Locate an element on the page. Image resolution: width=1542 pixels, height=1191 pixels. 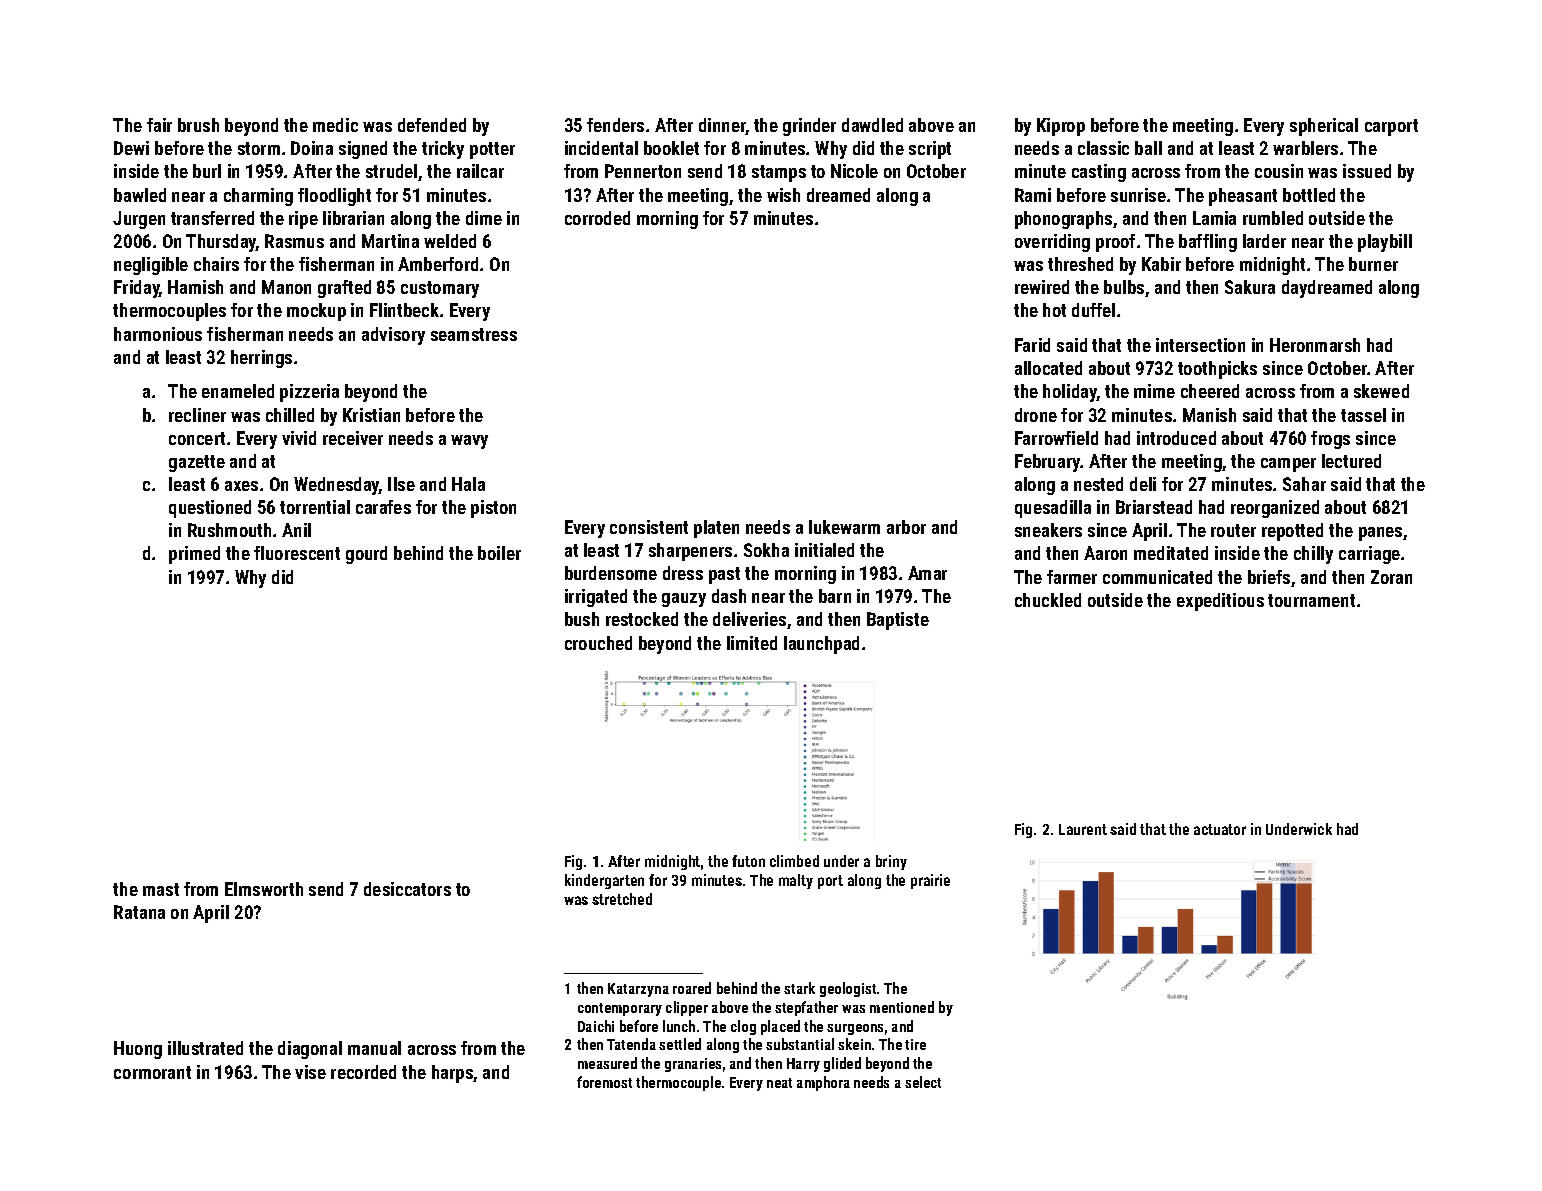
Ratana is located at coordinates (139, 912).
